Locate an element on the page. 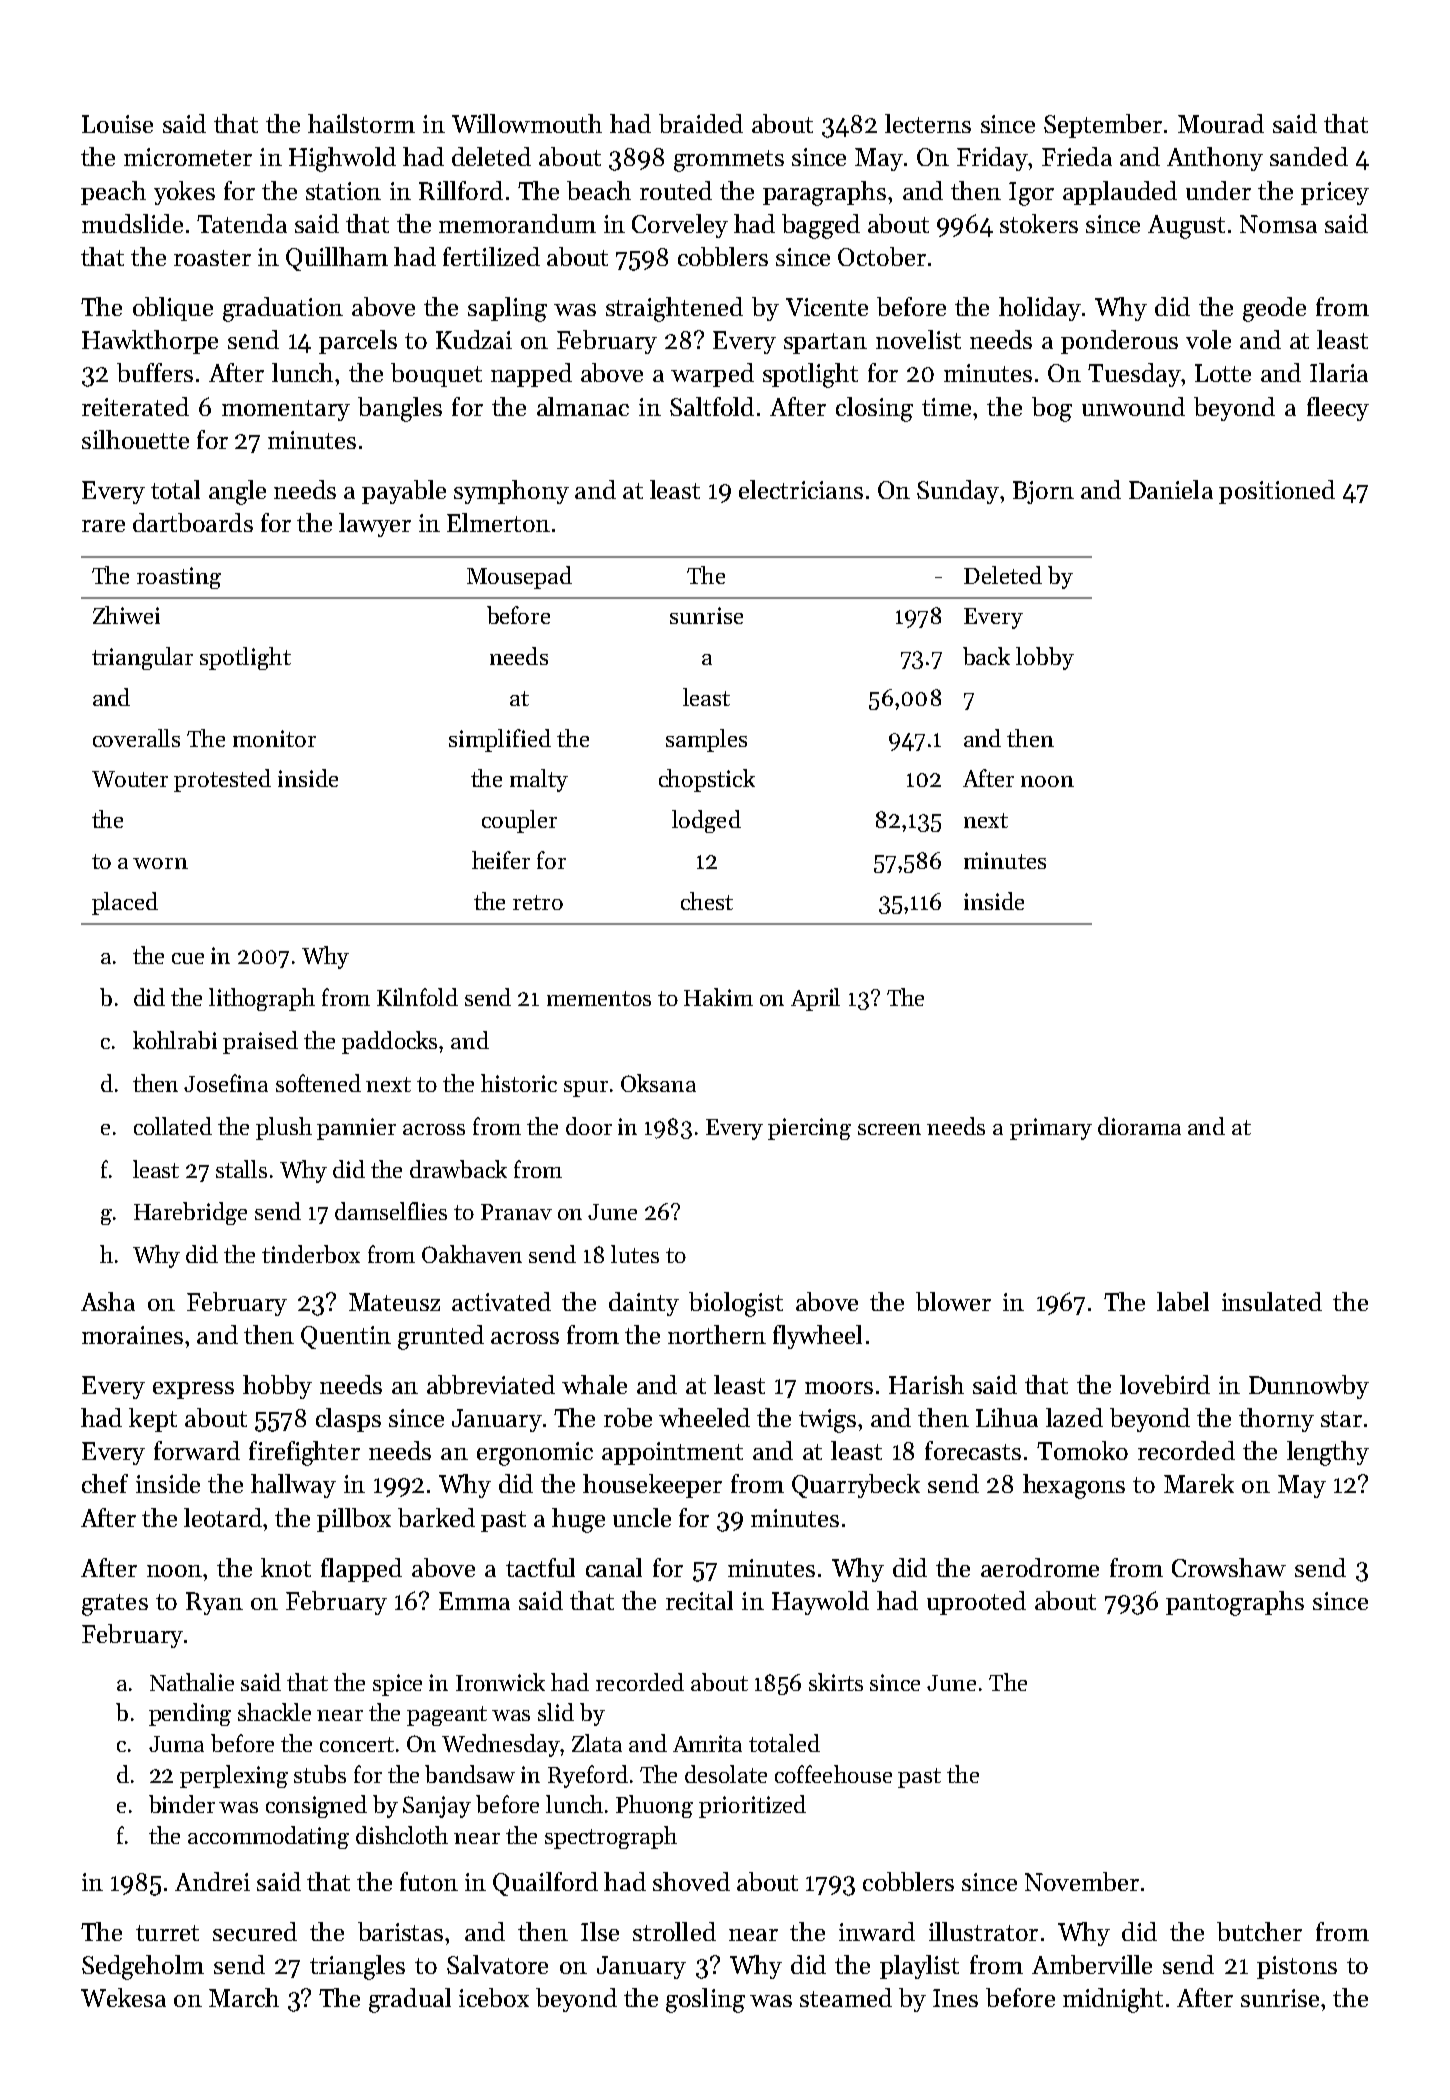 The height and width of the document is (2100, 1450). micrometer is located at coordinates (188, 157).
